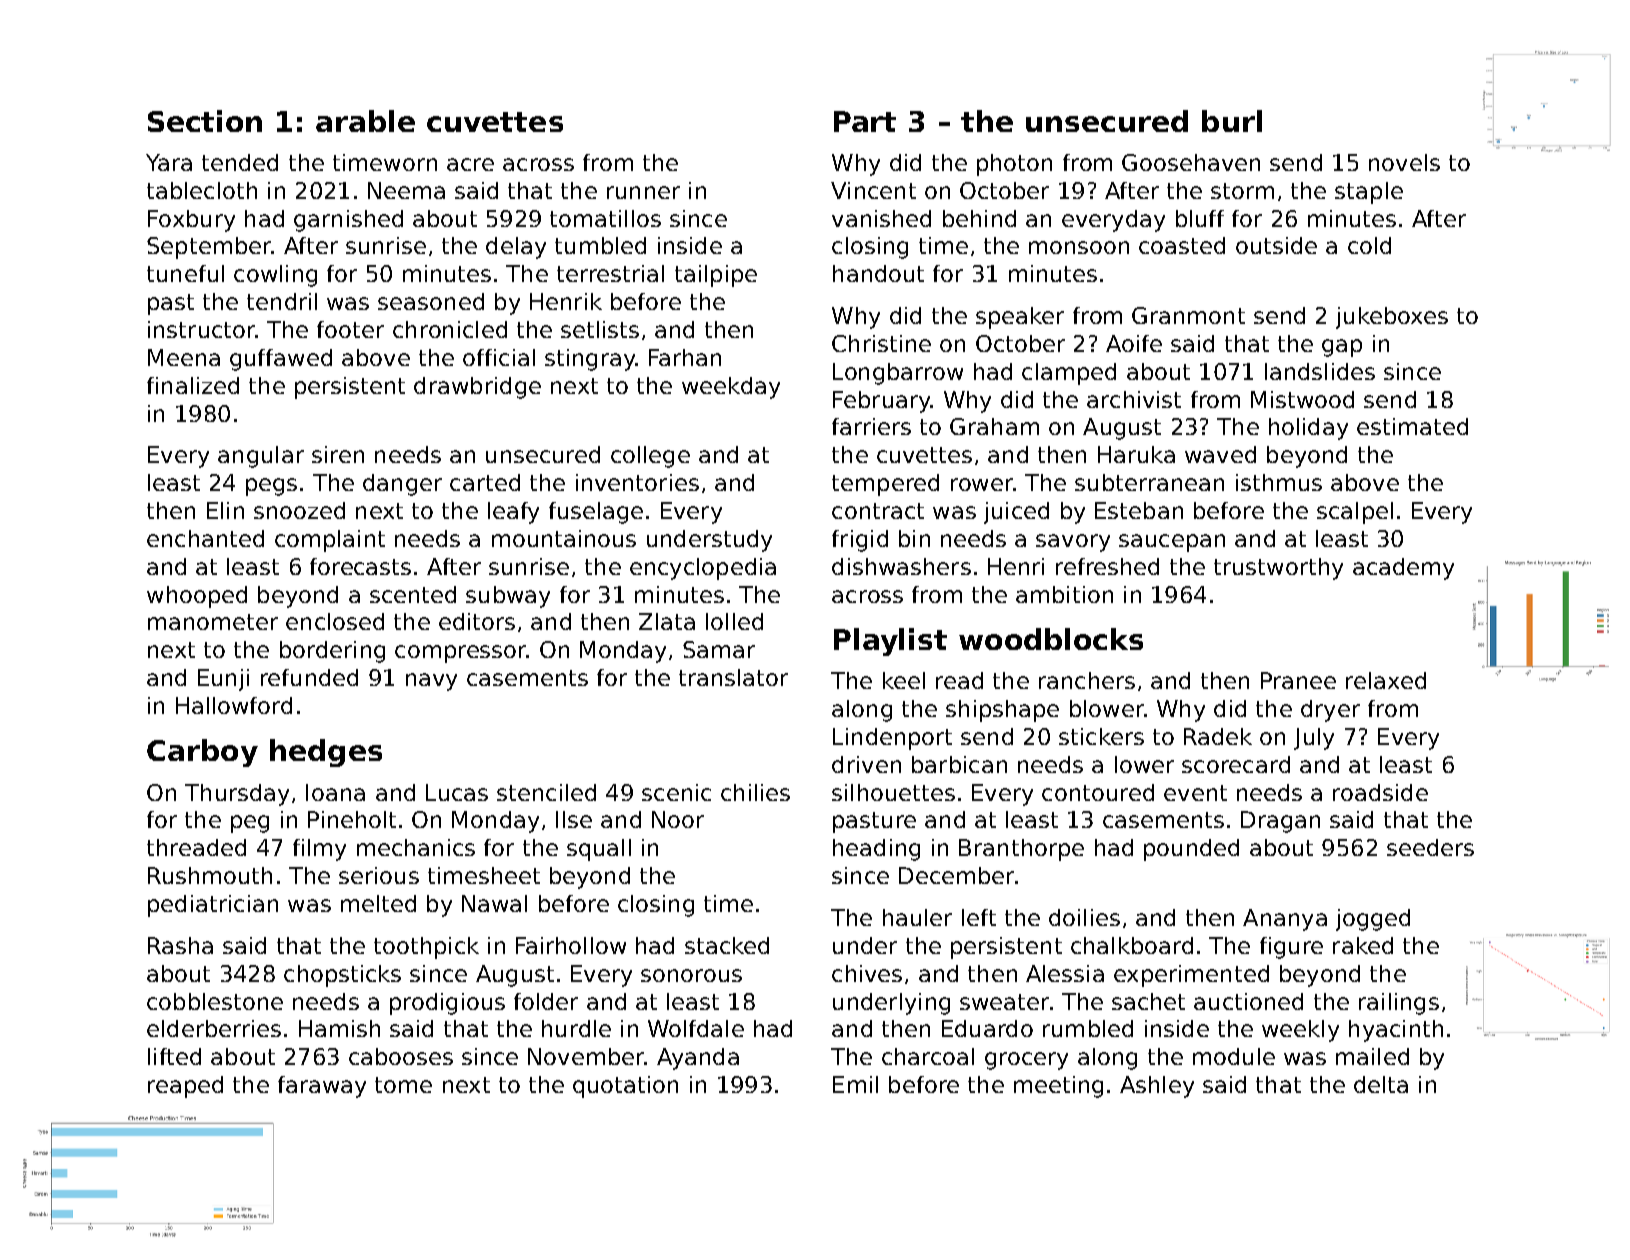 The height and width of the screenshot is (1260, 1630). What do you see at coordinates (1172, 543) in the screenshot?
I see `saucepan` at bounding box center [1172, 543].
